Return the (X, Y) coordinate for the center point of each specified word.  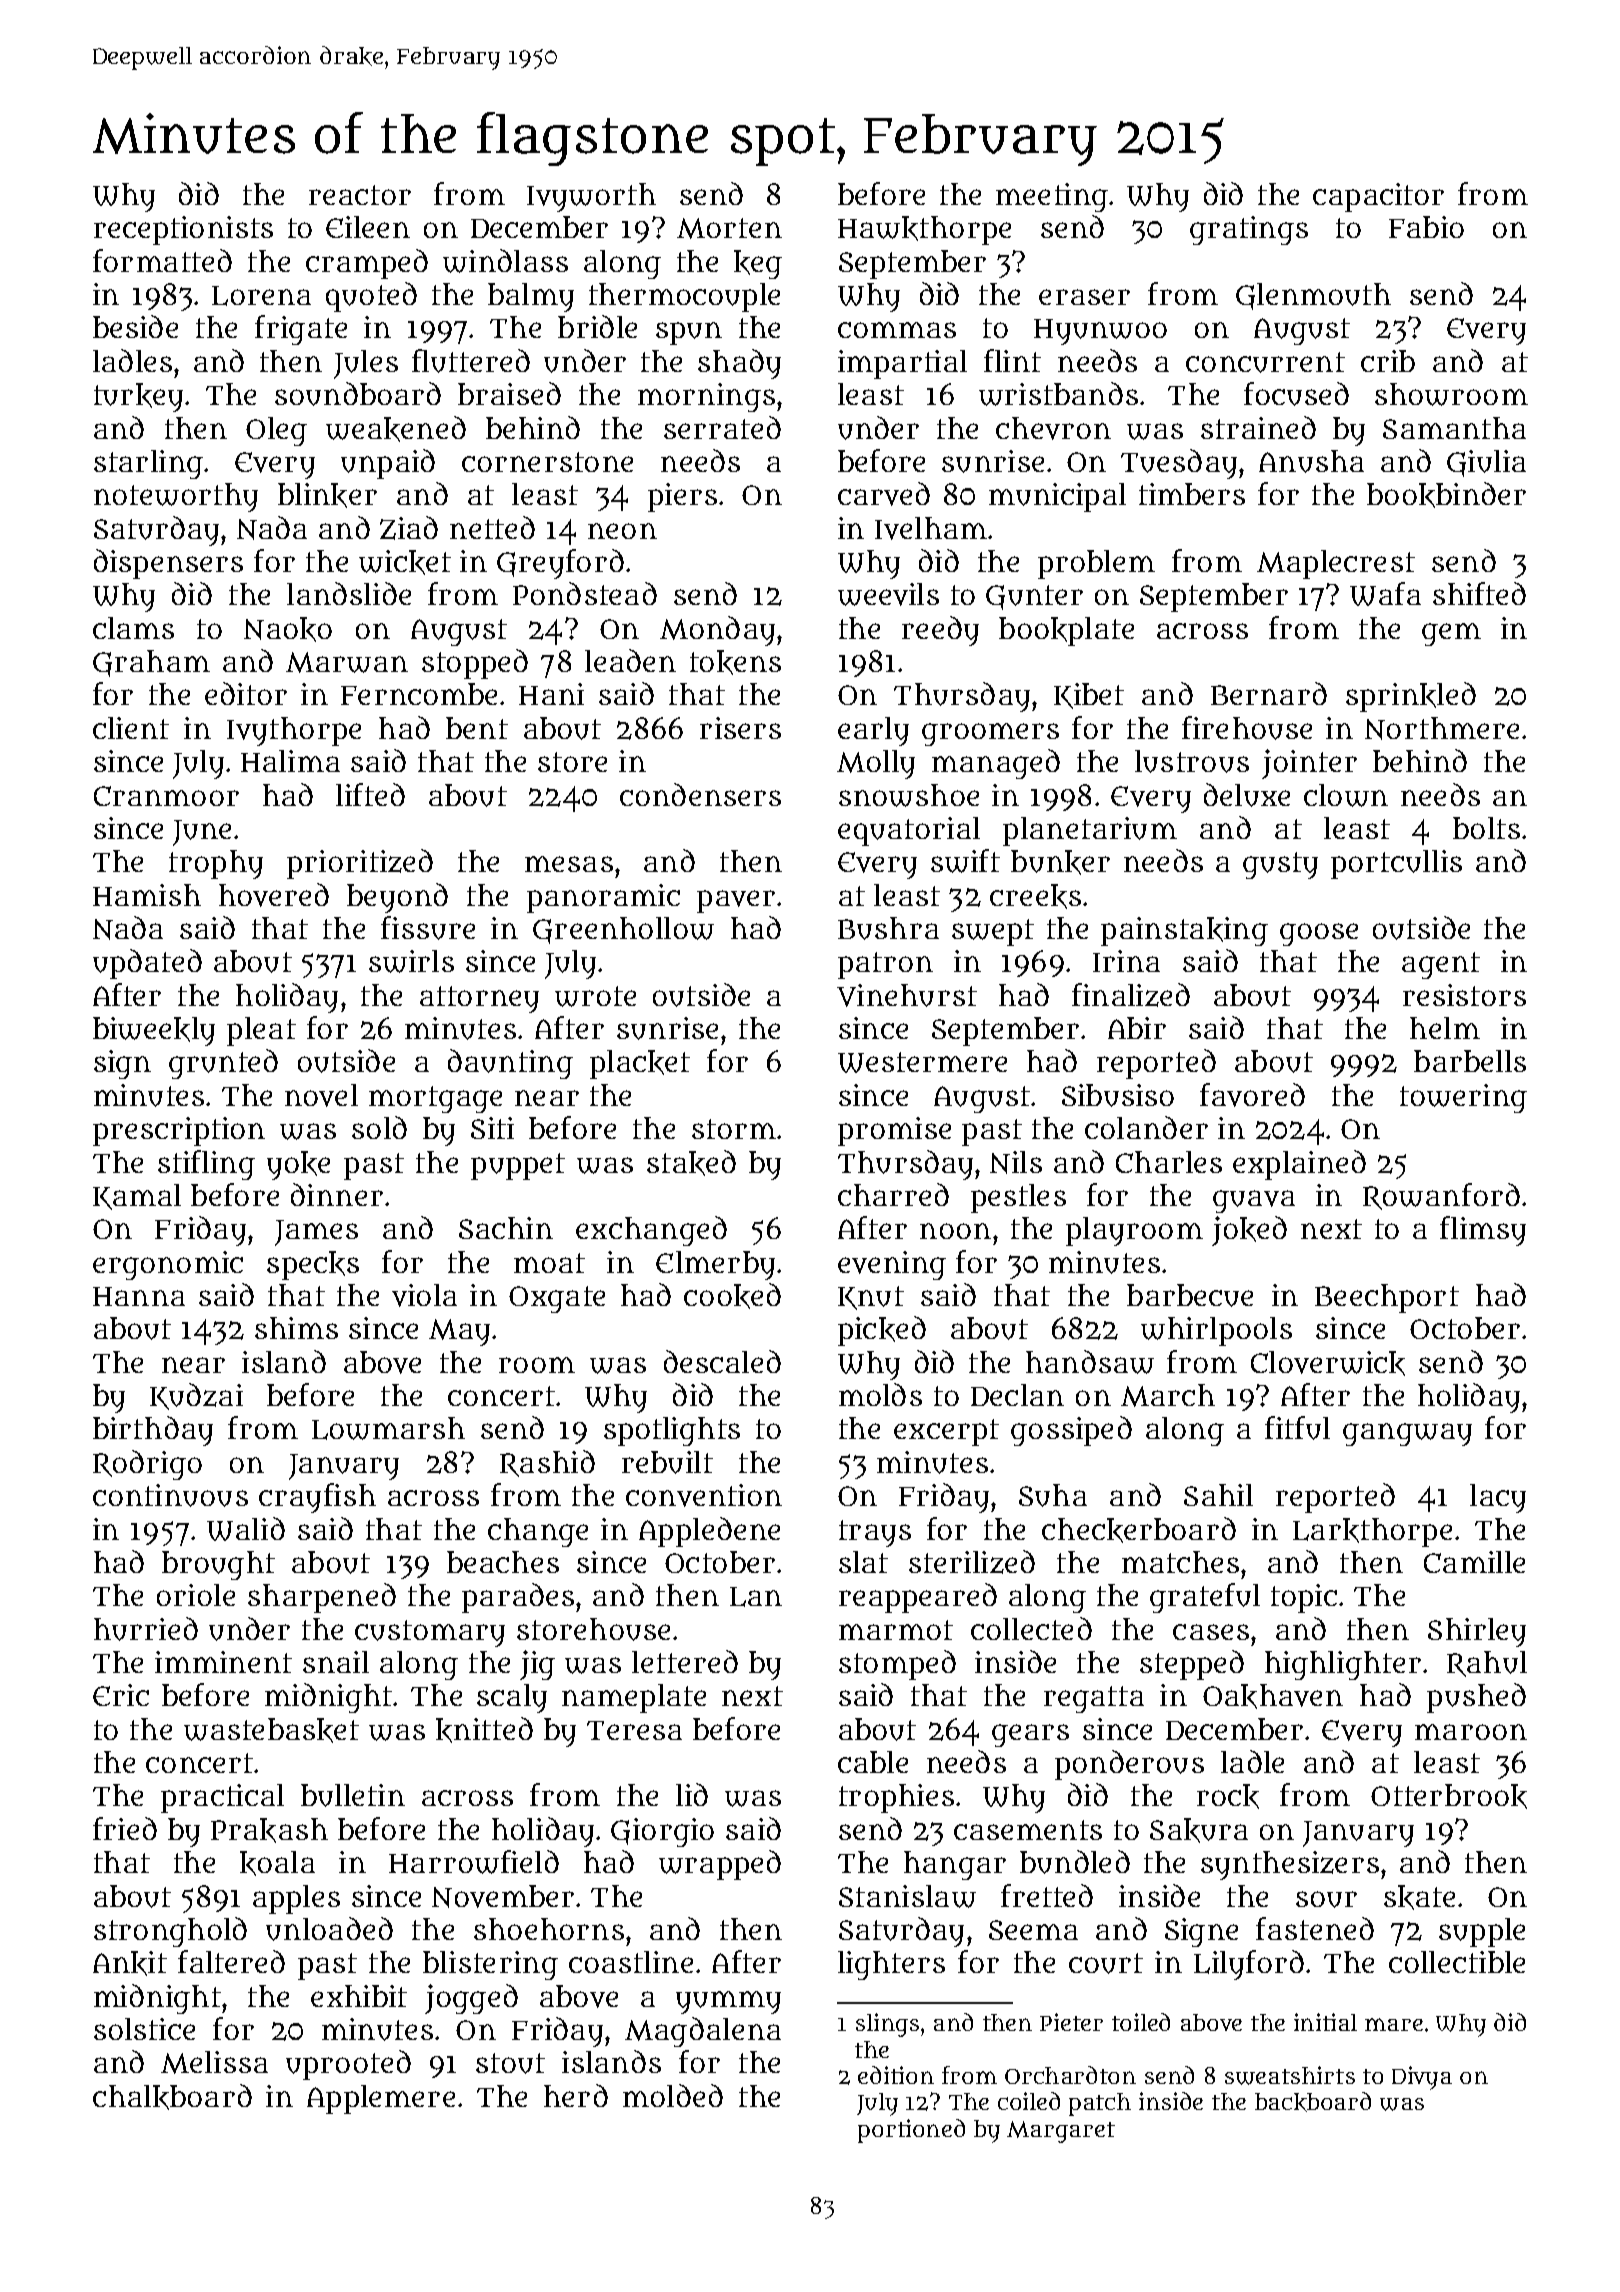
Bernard (1269, 693)
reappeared (918, 1598)
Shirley (1477, 1632)
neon (622, 531)
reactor (360, 195)
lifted (370, 794)
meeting (1052, 197)
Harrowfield (474, 1862)
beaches (503, 1562)
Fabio (1426, 227)
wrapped (720, 1865)
